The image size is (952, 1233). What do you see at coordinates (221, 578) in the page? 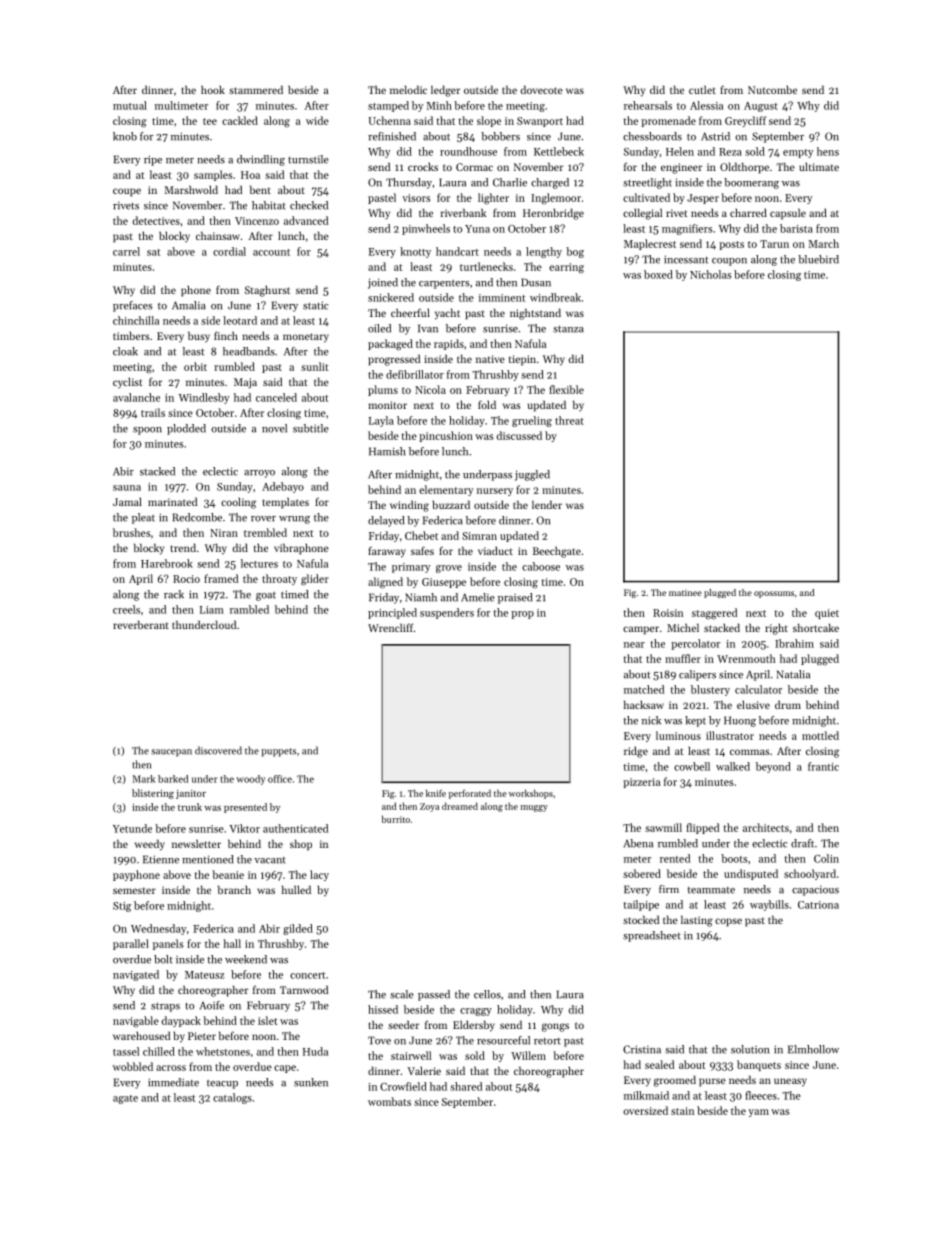
I see `framed` at bounding box center [221, 578].
